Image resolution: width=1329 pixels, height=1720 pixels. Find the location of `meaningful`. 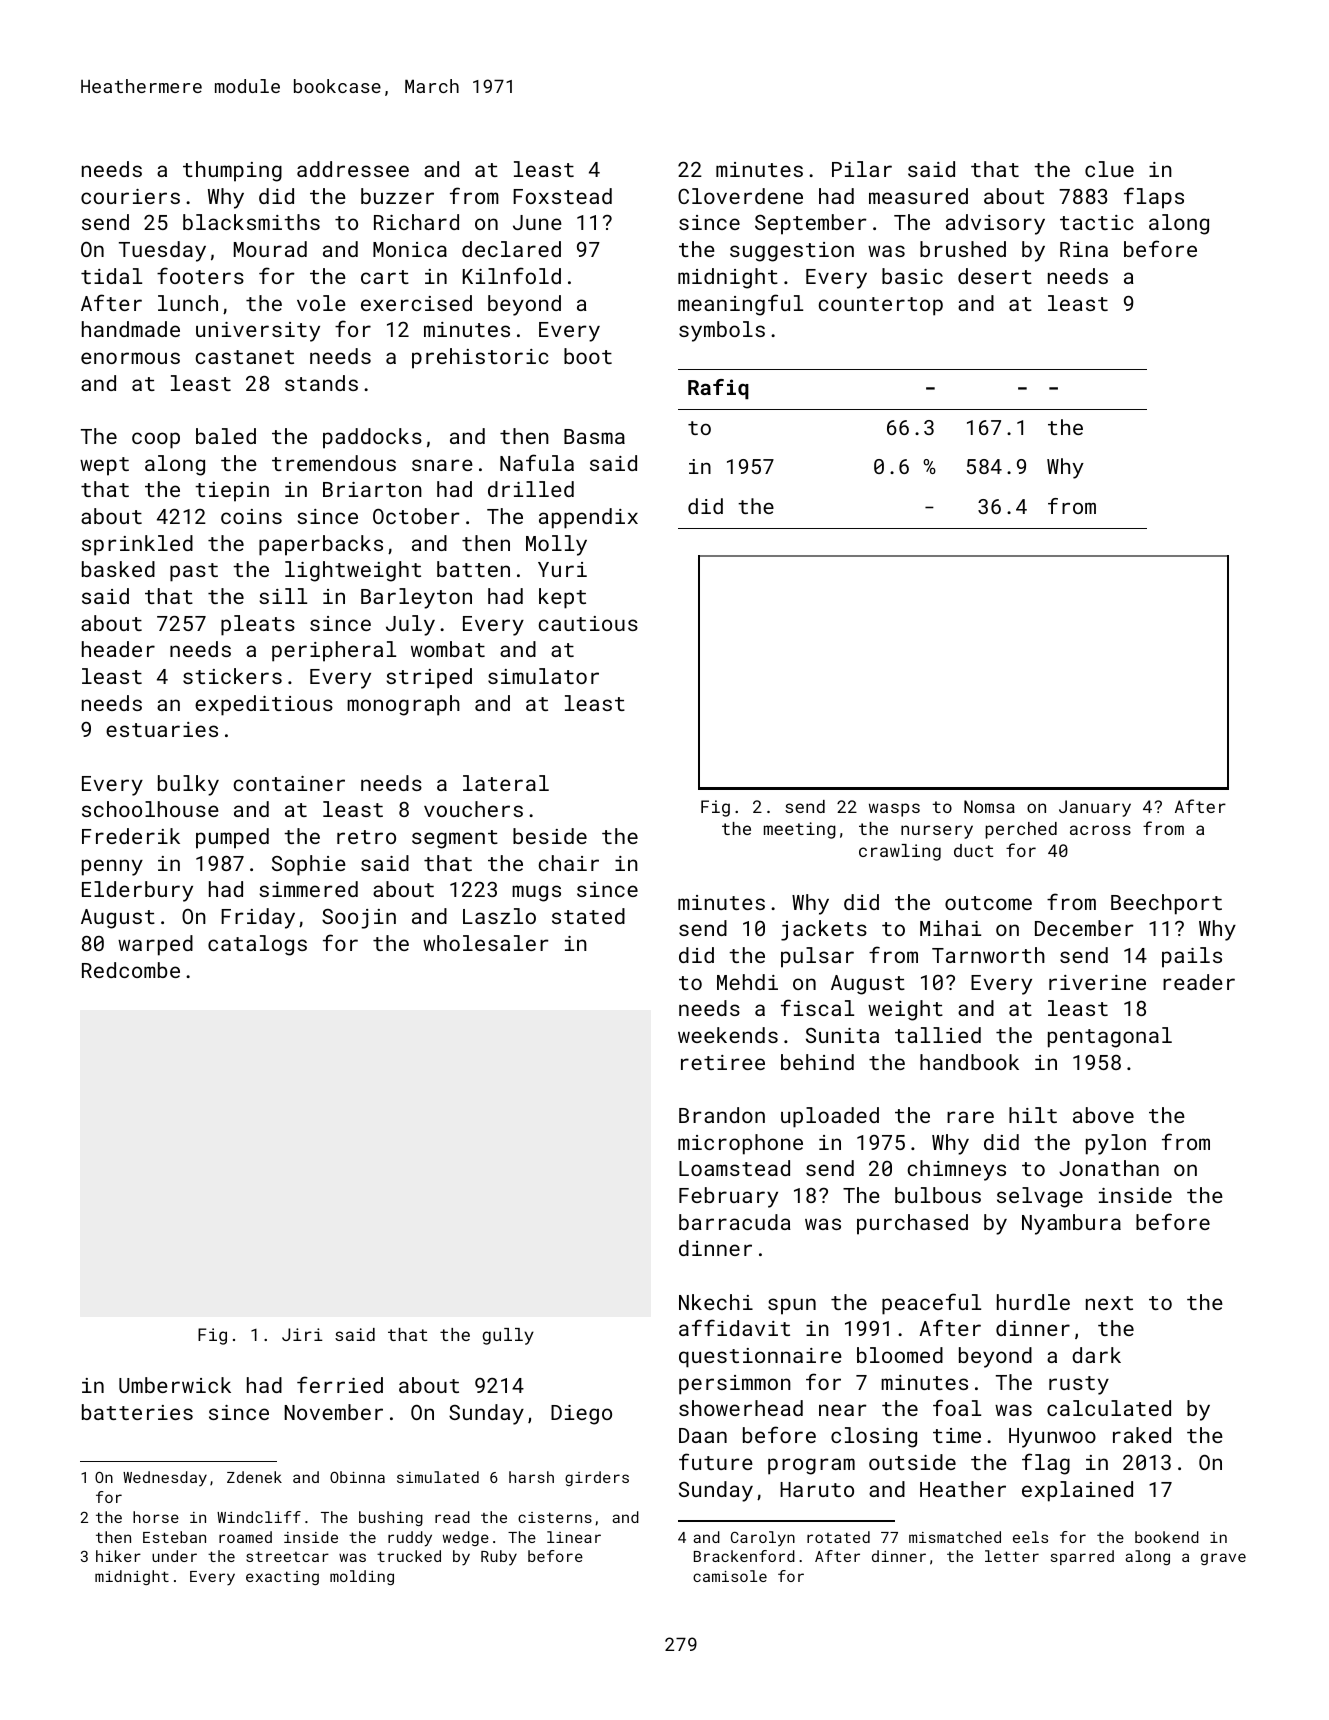

meaningful is located at coordinates (740, 305).
